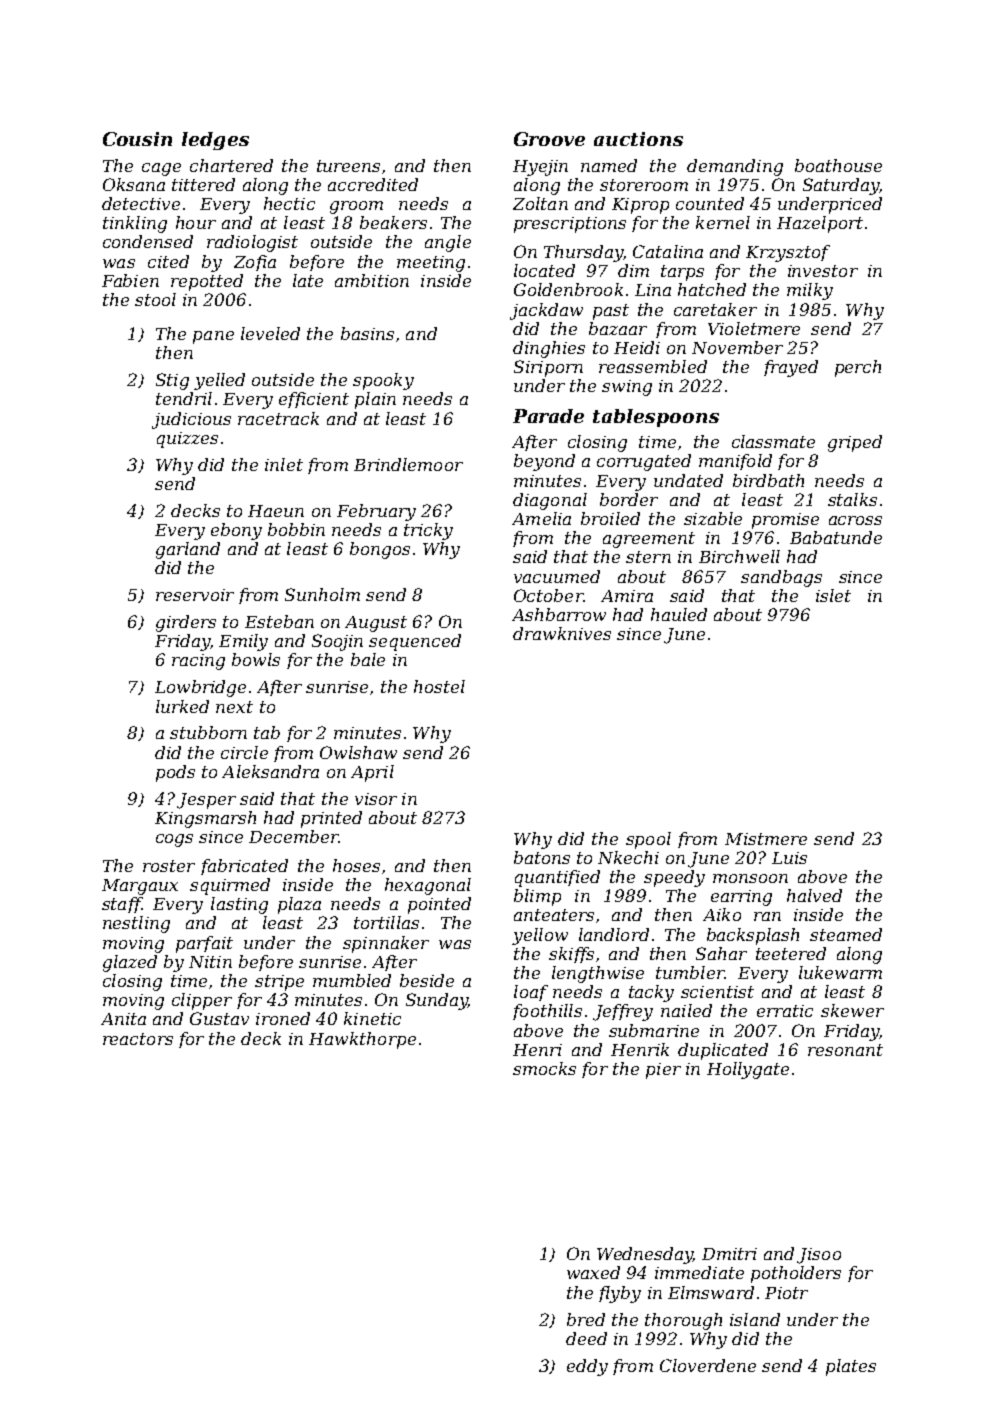 The height and width of the document is (1427, 985). What do you see at coordinates (840, 972) in the document?
I see `lukewarm` at bounding box center [840, 972].
